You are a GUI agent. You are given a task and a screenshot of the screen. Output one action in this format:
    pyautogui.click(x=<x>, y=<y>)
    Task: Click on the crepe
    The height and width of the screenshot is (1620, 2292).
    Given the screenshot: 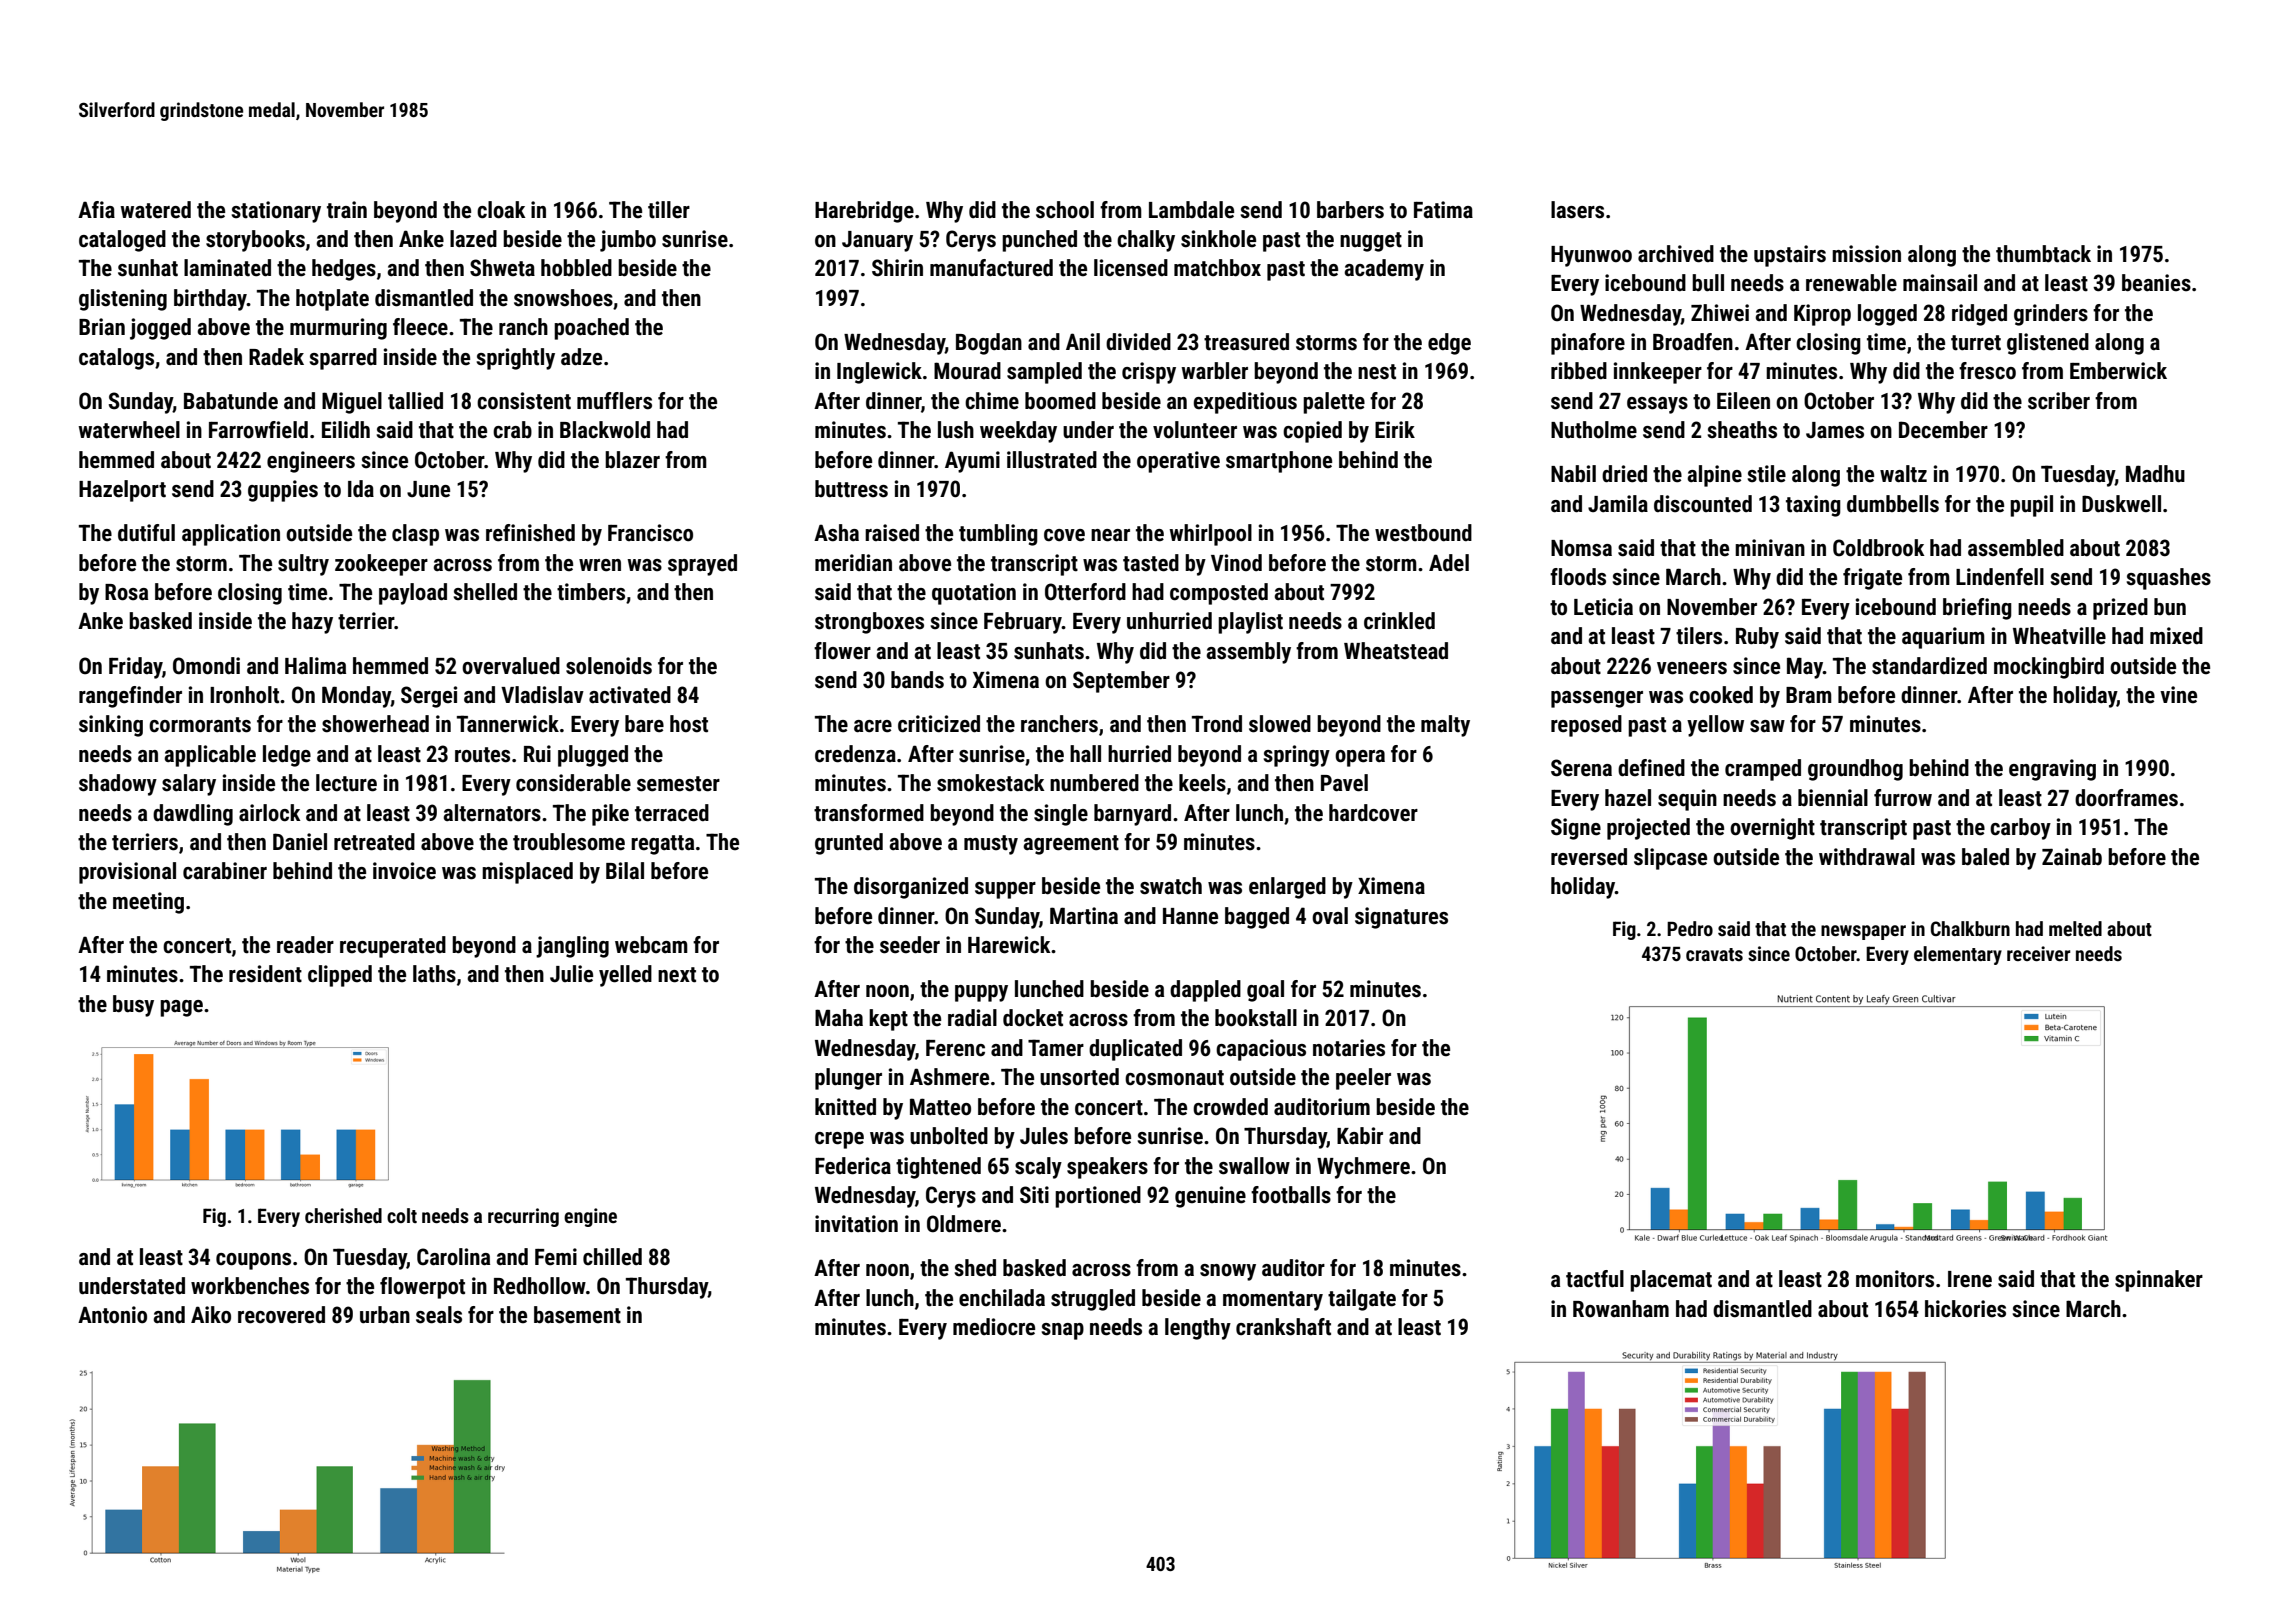 What is the action you would take?
    pyautogui.click(x=839, y=1140)
